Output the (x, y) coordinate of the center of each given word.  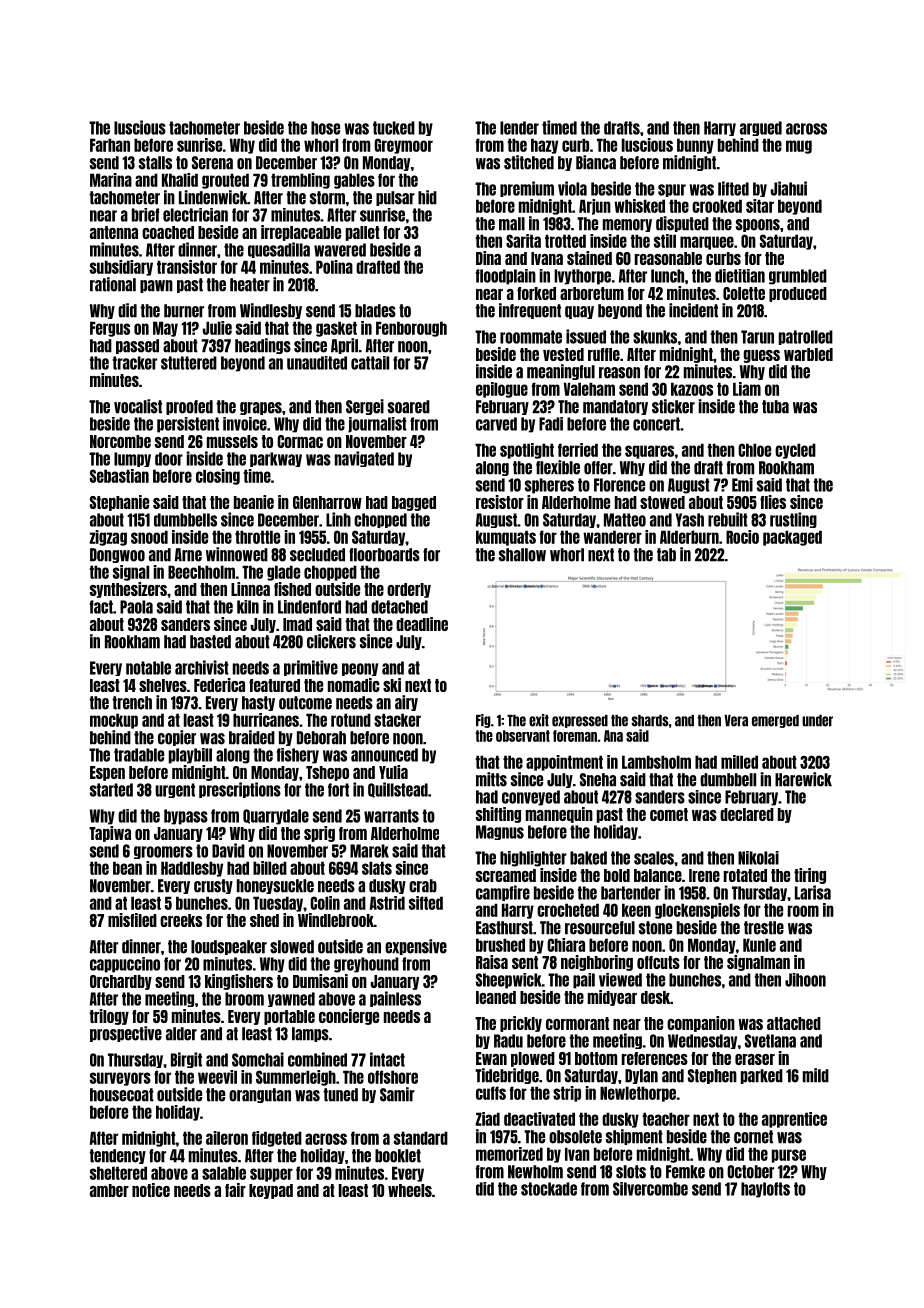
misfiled (132, 920)
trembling (300, 181)
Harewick (803, 779)
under (817, 721)
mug (799, 147)
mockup (114, 721)
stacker (397, 720)
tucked (394, 128)
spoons (758, 225)
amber (109, 1190)
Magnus (500, 832)
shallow (522, 555)
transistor (187, 267)
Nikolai (758, 858)
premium (527, 189)
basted (210, 642)
